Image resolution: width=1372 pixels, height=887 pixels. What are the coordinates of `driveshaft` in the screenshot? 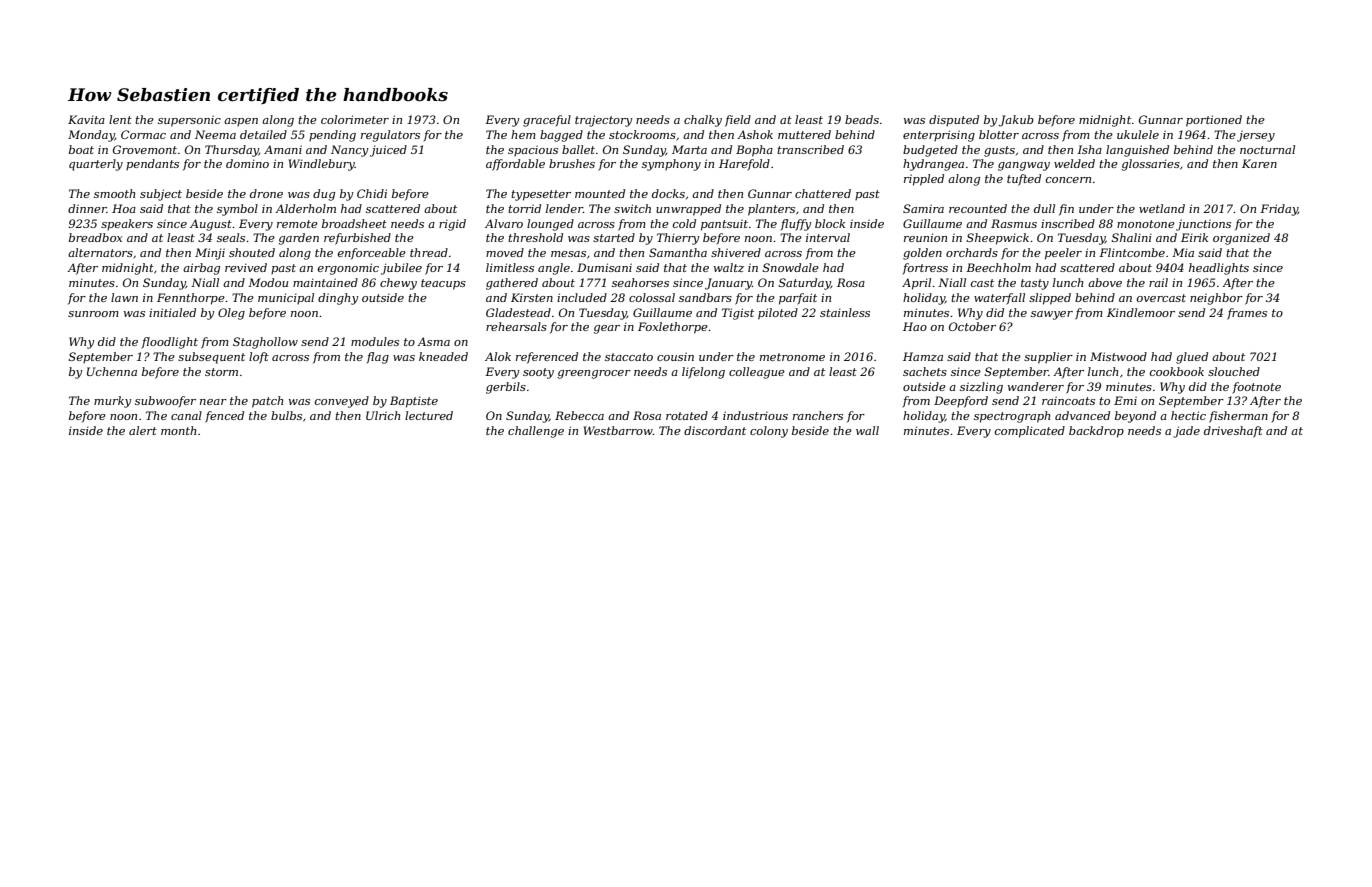 It's located at (1233, 432).
